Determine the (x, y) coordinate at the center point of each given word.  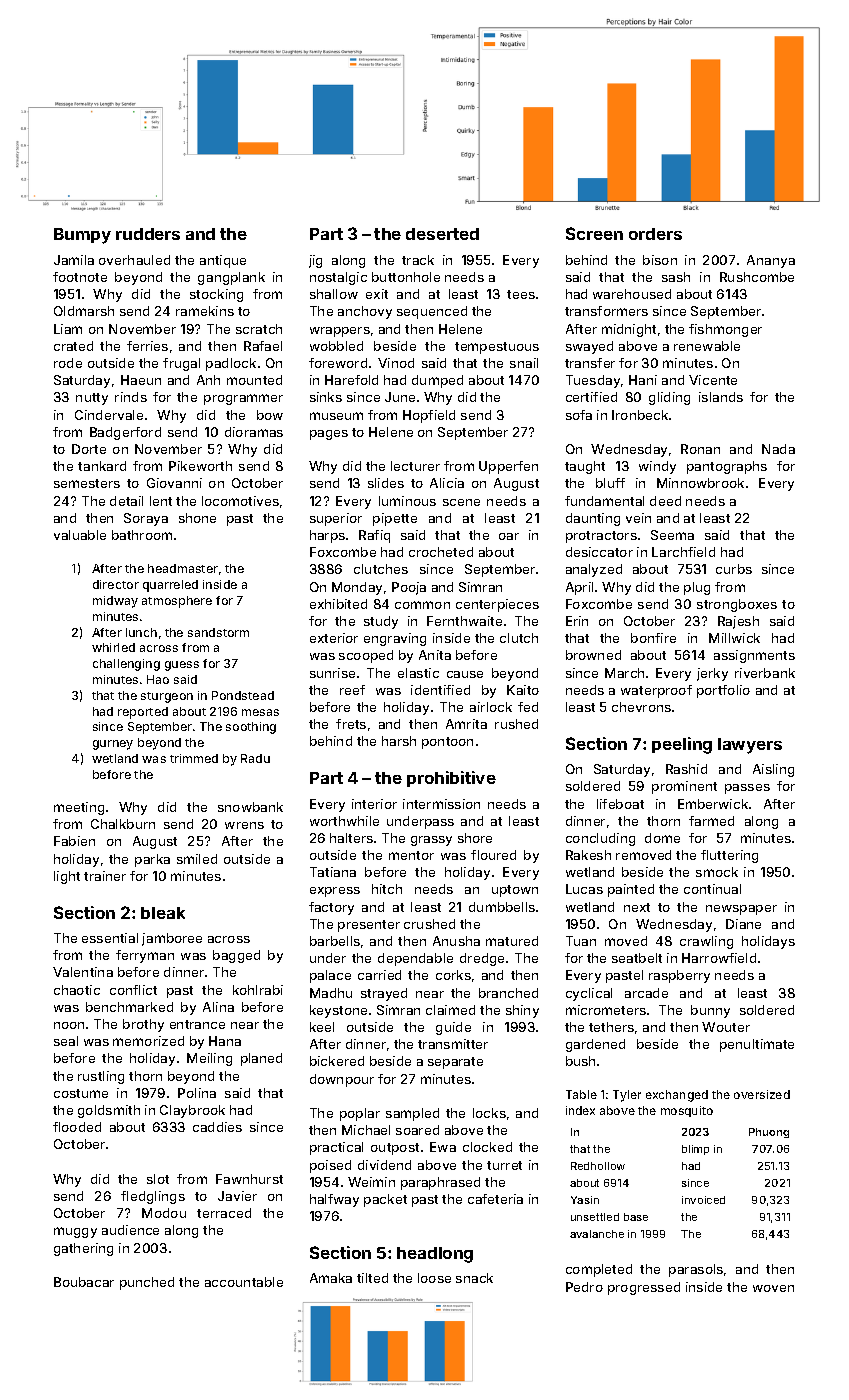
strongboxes (737, 605)
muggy (75, 1232)
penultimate (757, 1045)
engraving (395, 639)
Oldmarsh (84, 311)
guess (182, 666)
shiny (522, 1011)
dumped (437, 381)
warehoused (632, 294)
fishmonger (725, 330)
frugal (181, 364)
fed (528, 707)
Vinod (396, 363)
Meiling (209, 1059)
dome (662, 838)
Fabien (74, 841)
